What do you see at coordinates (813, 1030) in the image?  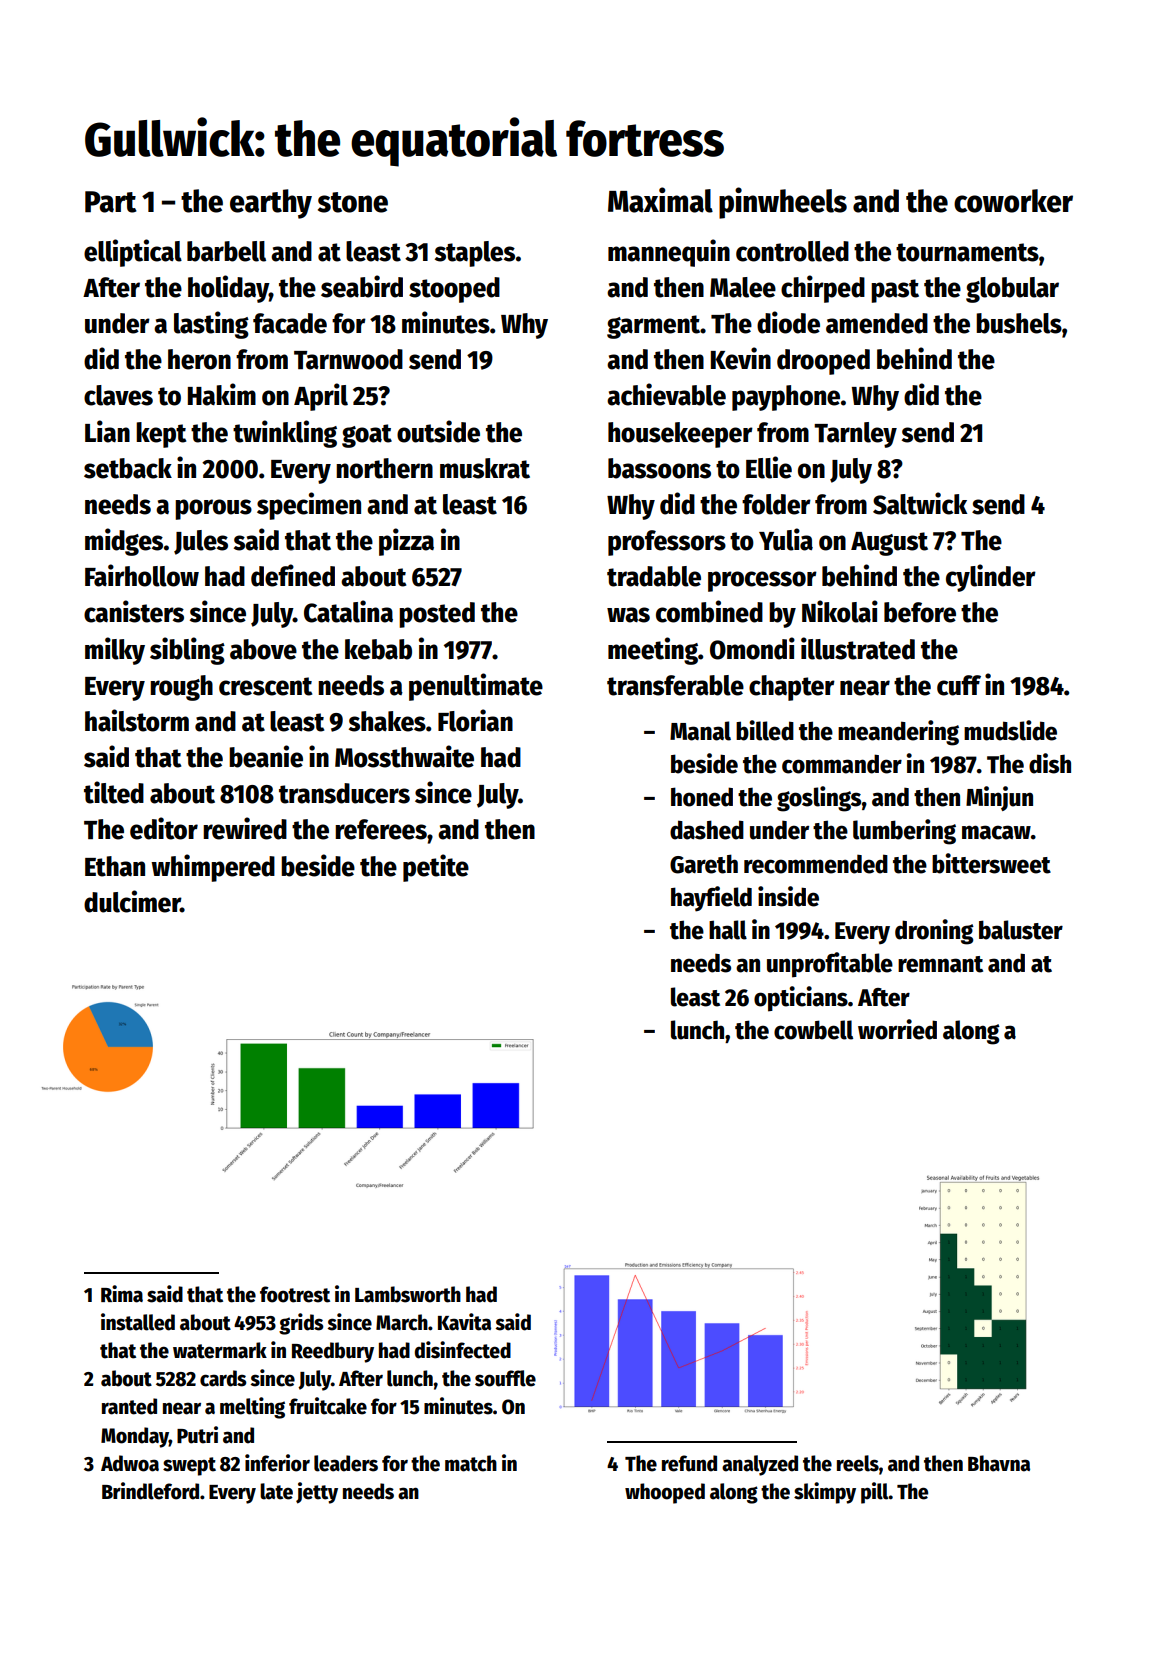 I see `cowbell` at bounding box center [813, 1030].
